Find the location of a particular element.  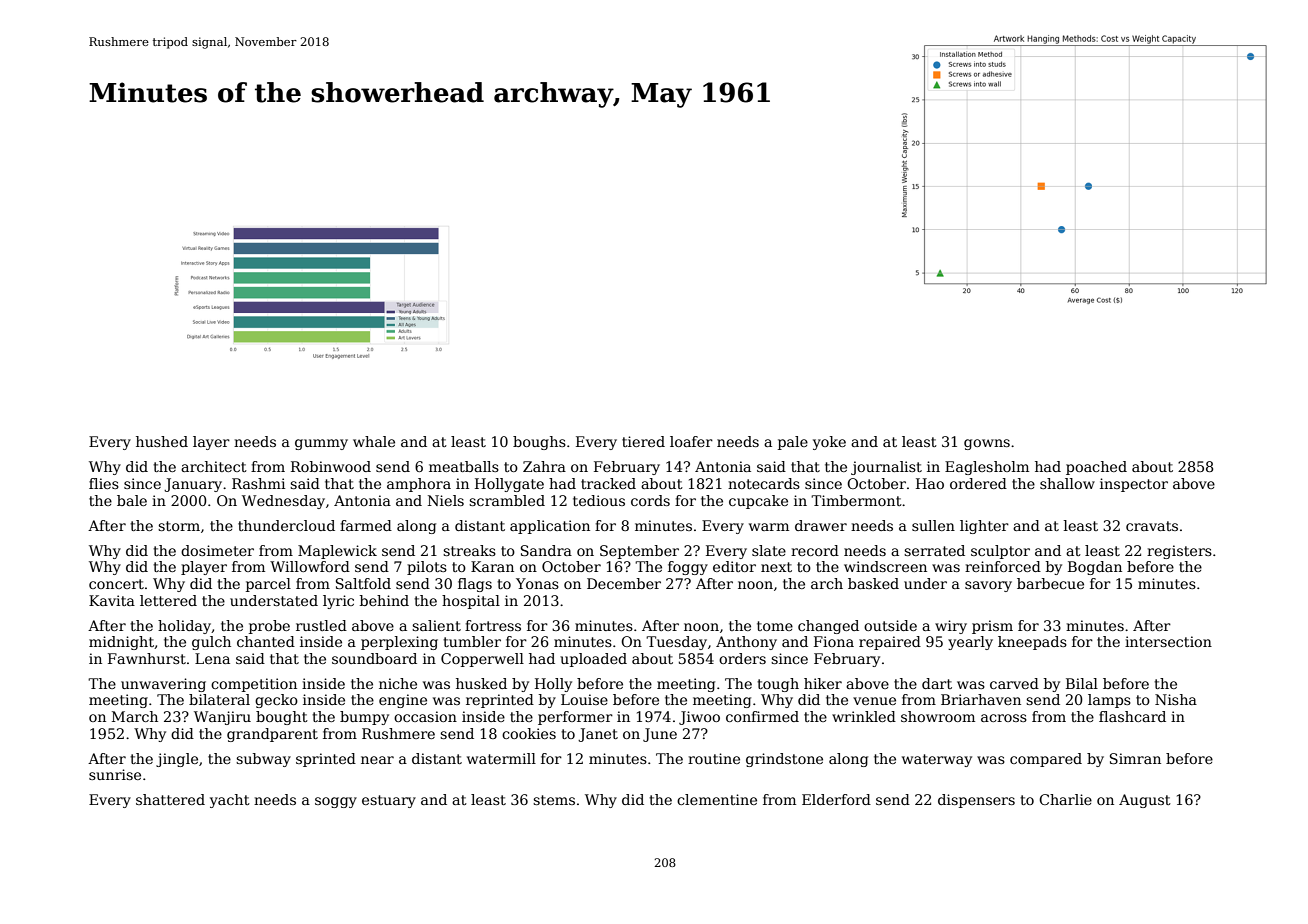

perplexing is located at coordinates (399, 643).
